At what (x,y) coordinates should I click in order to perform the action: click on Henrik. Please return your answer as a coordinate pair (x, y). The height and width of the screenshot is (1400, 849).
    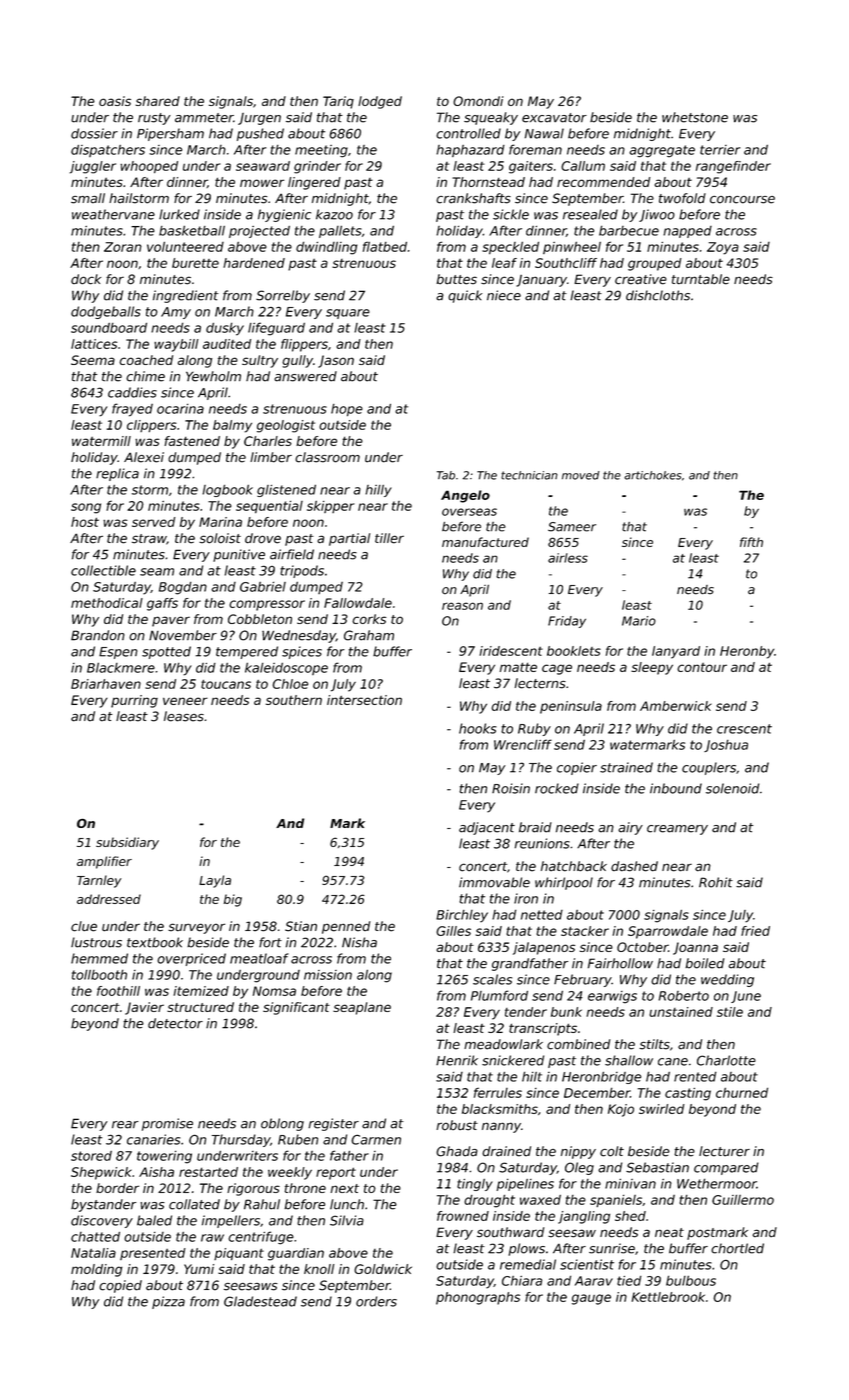
    Looking at the image, I should click on (457, 1060).
